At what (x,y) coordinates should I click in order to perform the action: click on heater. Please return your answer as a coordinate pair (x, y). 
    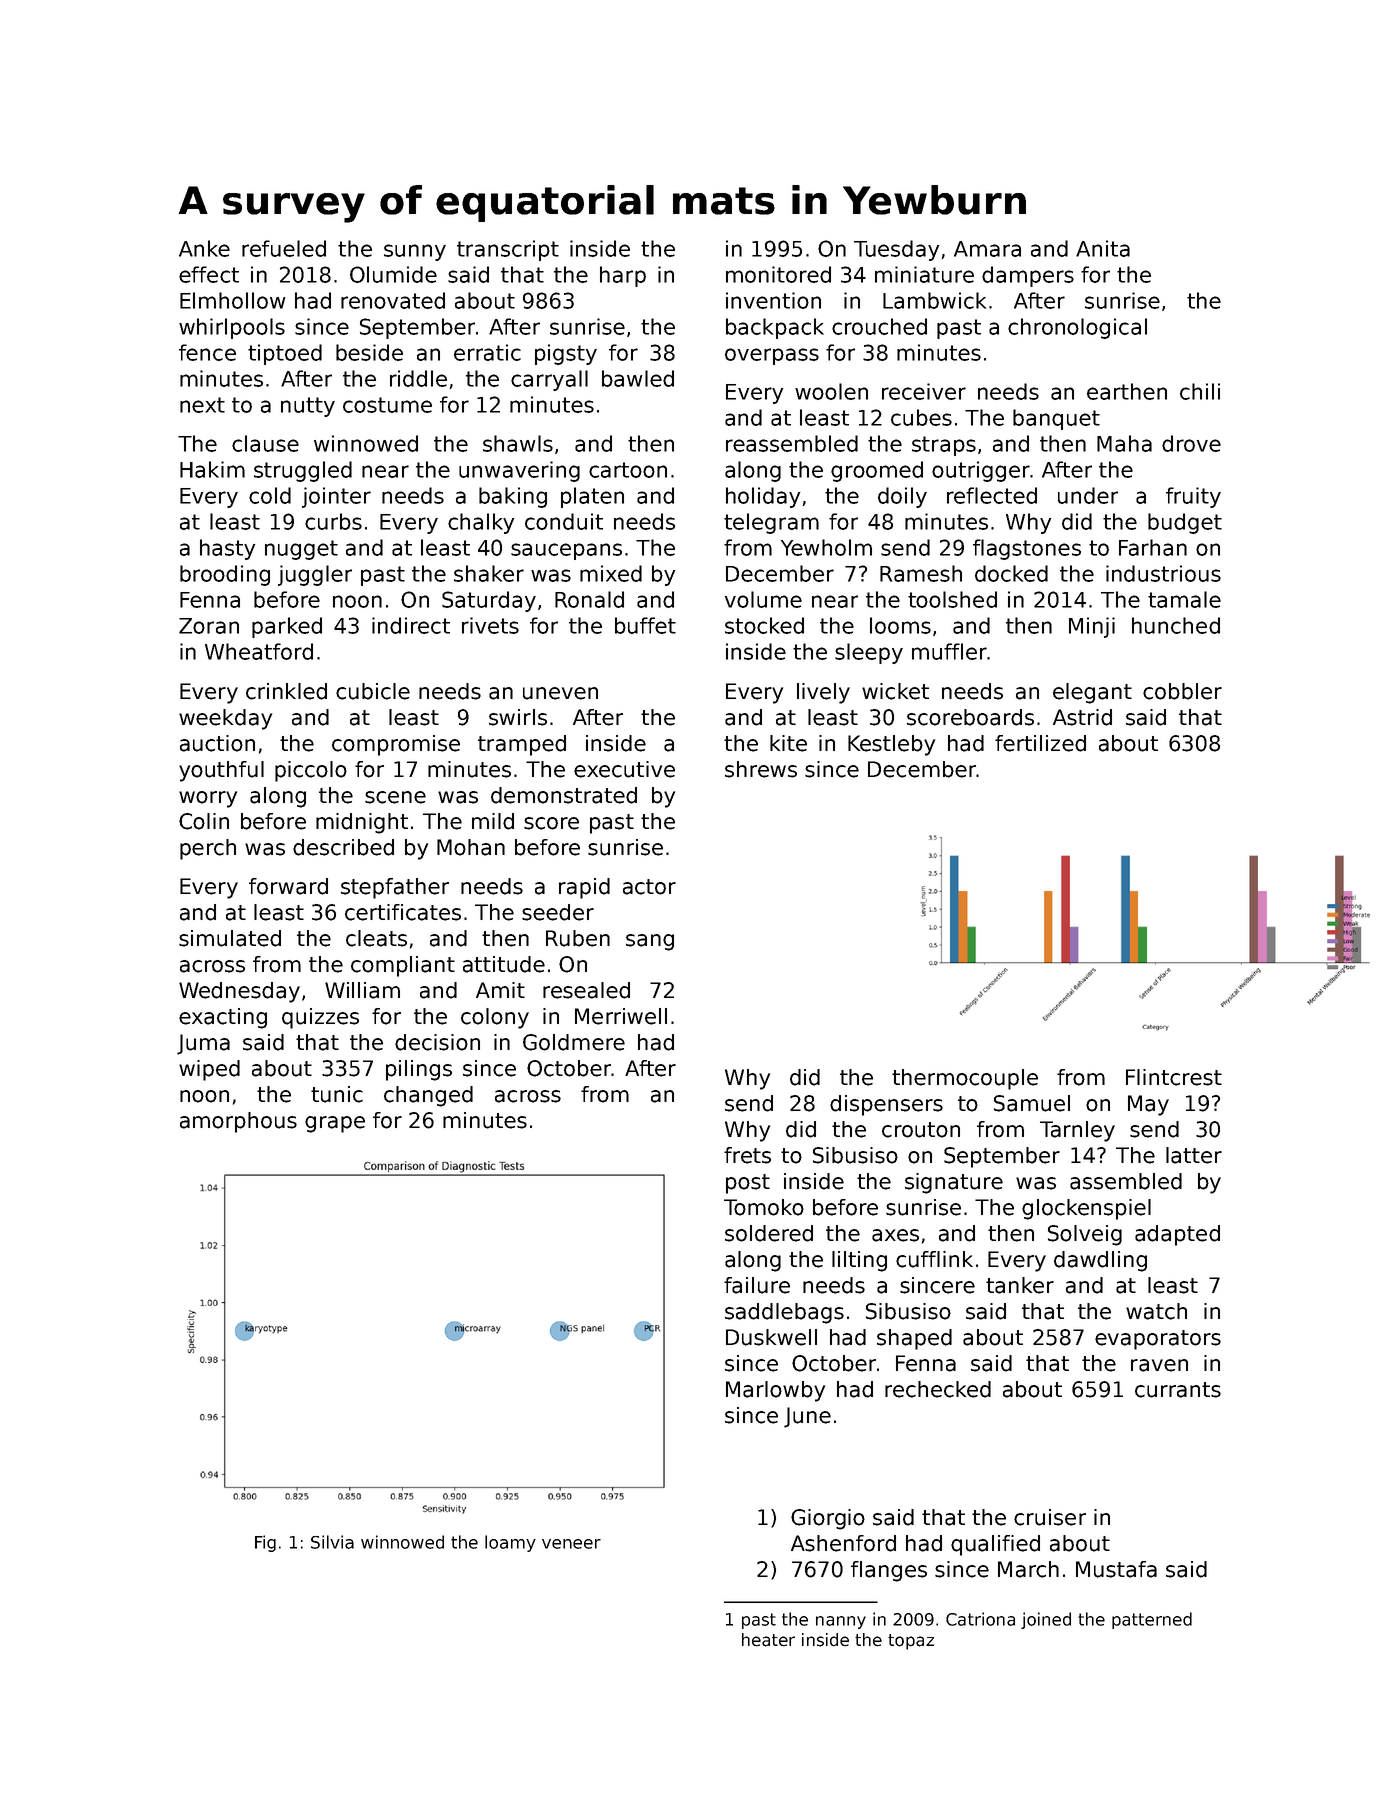
    Looking at the image, I should click on (768, 1640).
